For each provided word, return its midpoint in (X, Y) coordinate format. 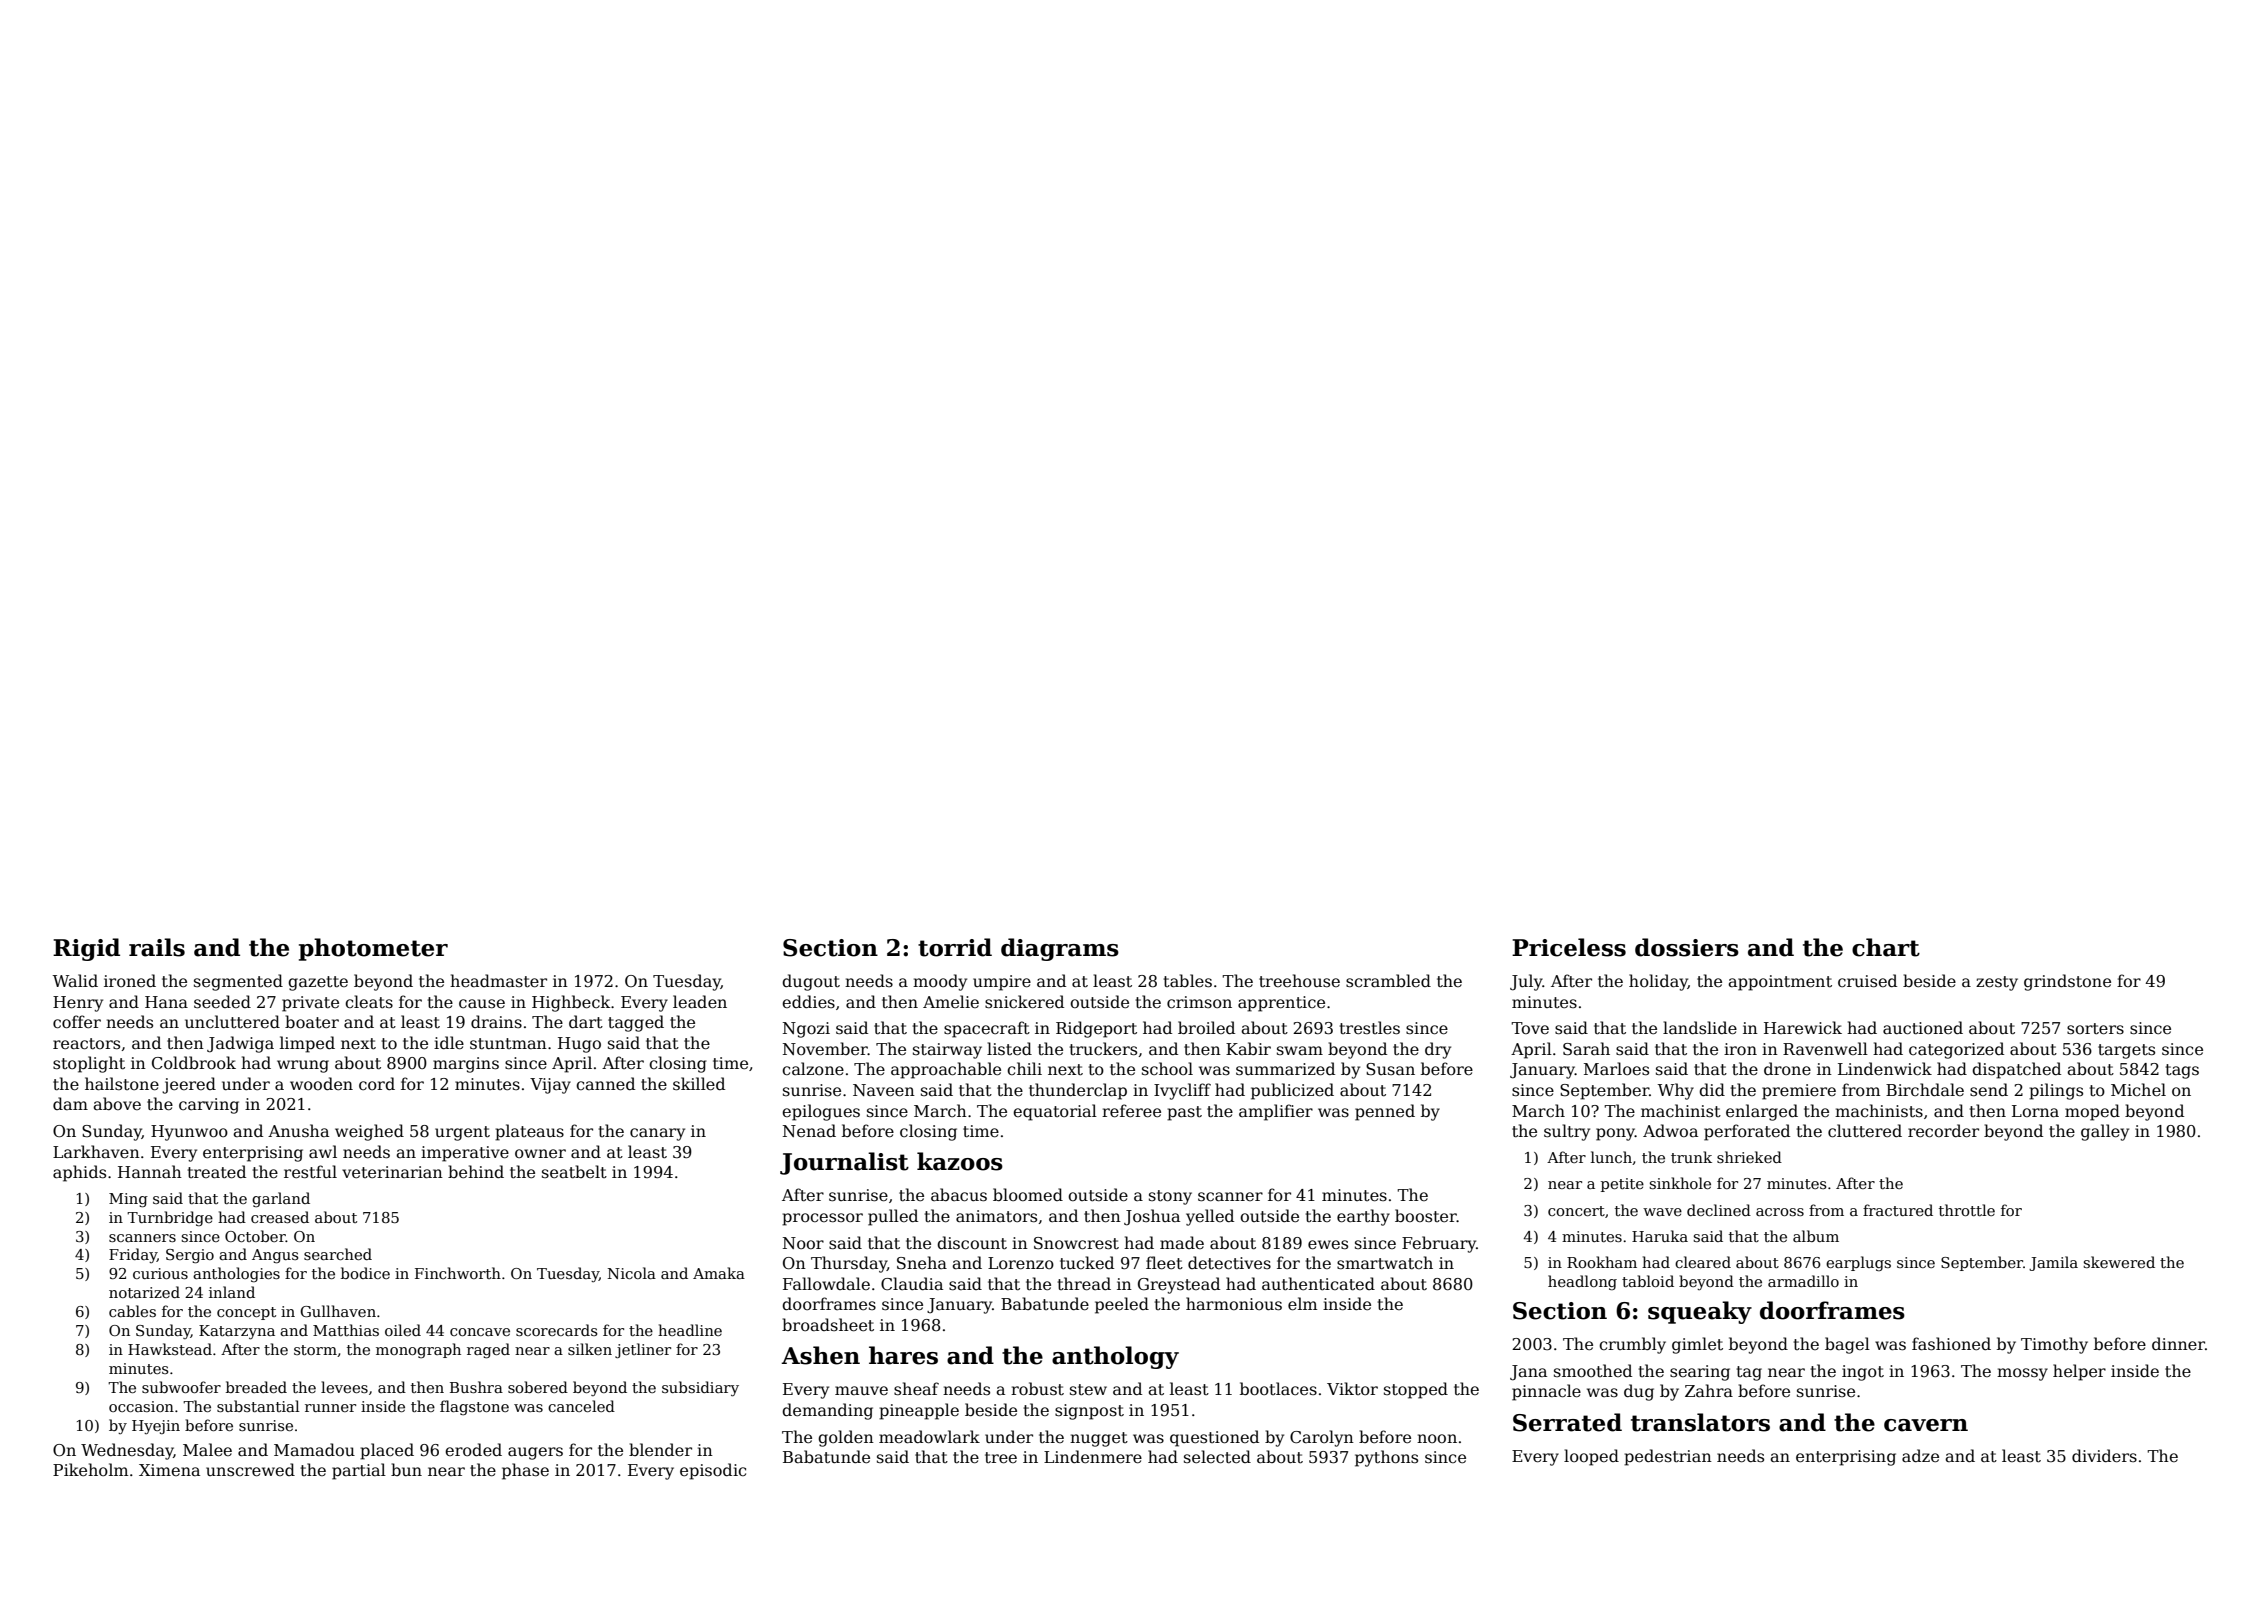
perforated (1747, 1132)
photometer (373, 949)
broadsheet (828, 1325)
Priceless (1569, 947)
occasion (141, 1406)
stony (1170, 1197)
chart (1886, 947)
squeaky (1700, 1312)
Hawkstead (170, 1349)
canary (657, 1134)
